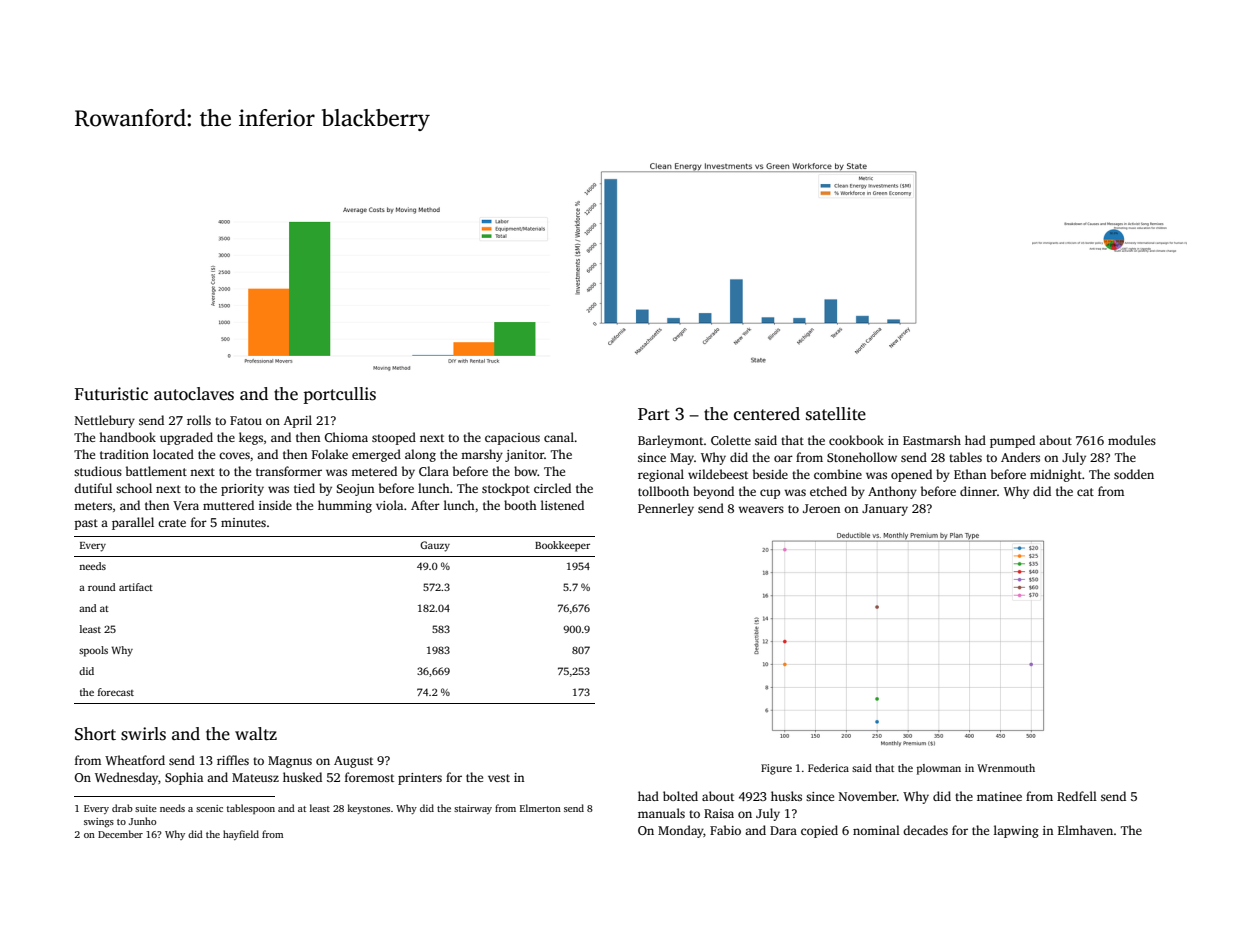  What do you see at coordinates (99, 823) in the document?
I see `swings` at bounding box center [99, 823].
